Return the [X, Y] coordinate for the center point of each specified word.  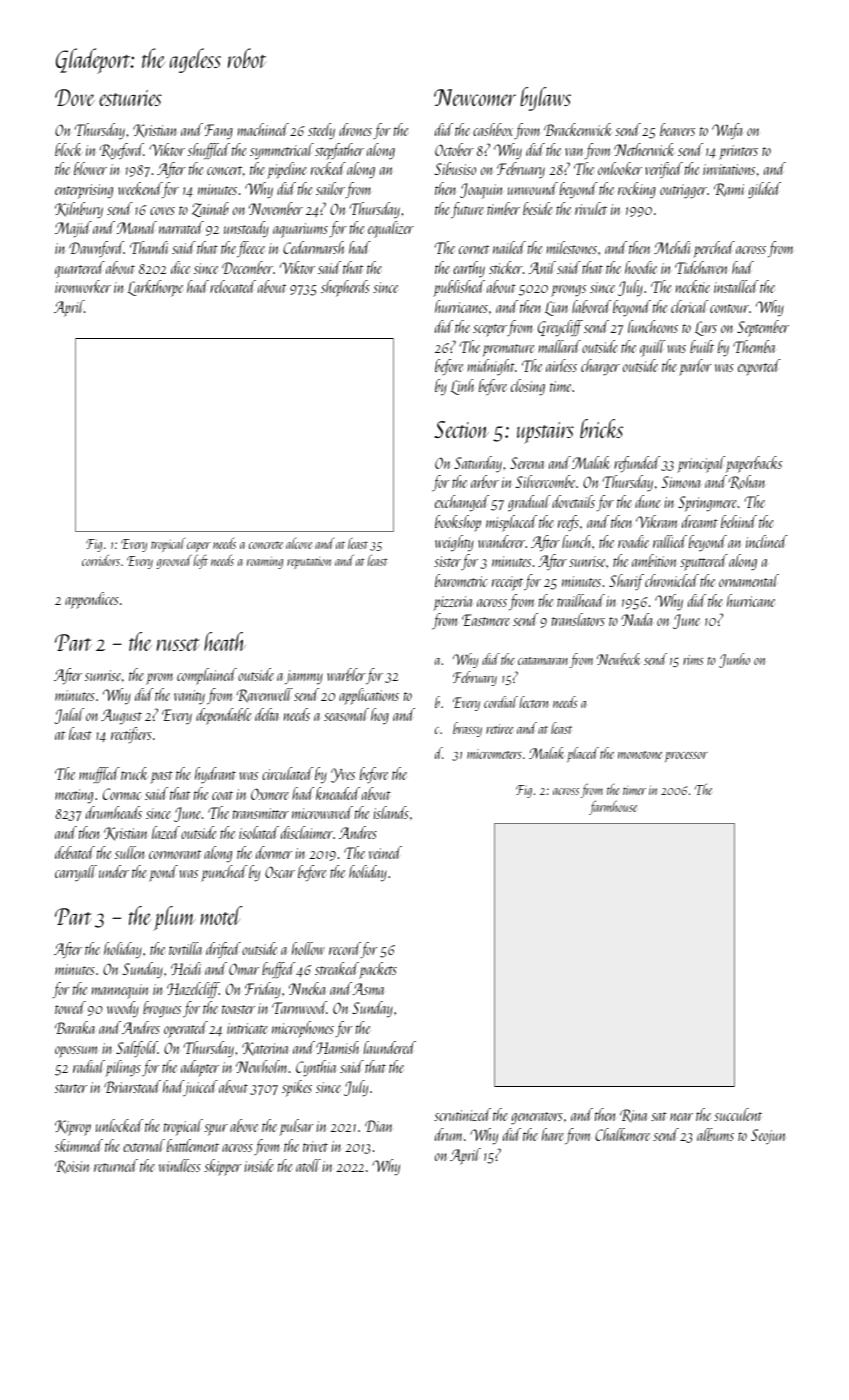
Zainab [210, 209]
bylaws [545, 99]
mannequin [120, 991]
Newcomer [475, 97]
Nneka [307, 988]
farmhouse [613, 807]
